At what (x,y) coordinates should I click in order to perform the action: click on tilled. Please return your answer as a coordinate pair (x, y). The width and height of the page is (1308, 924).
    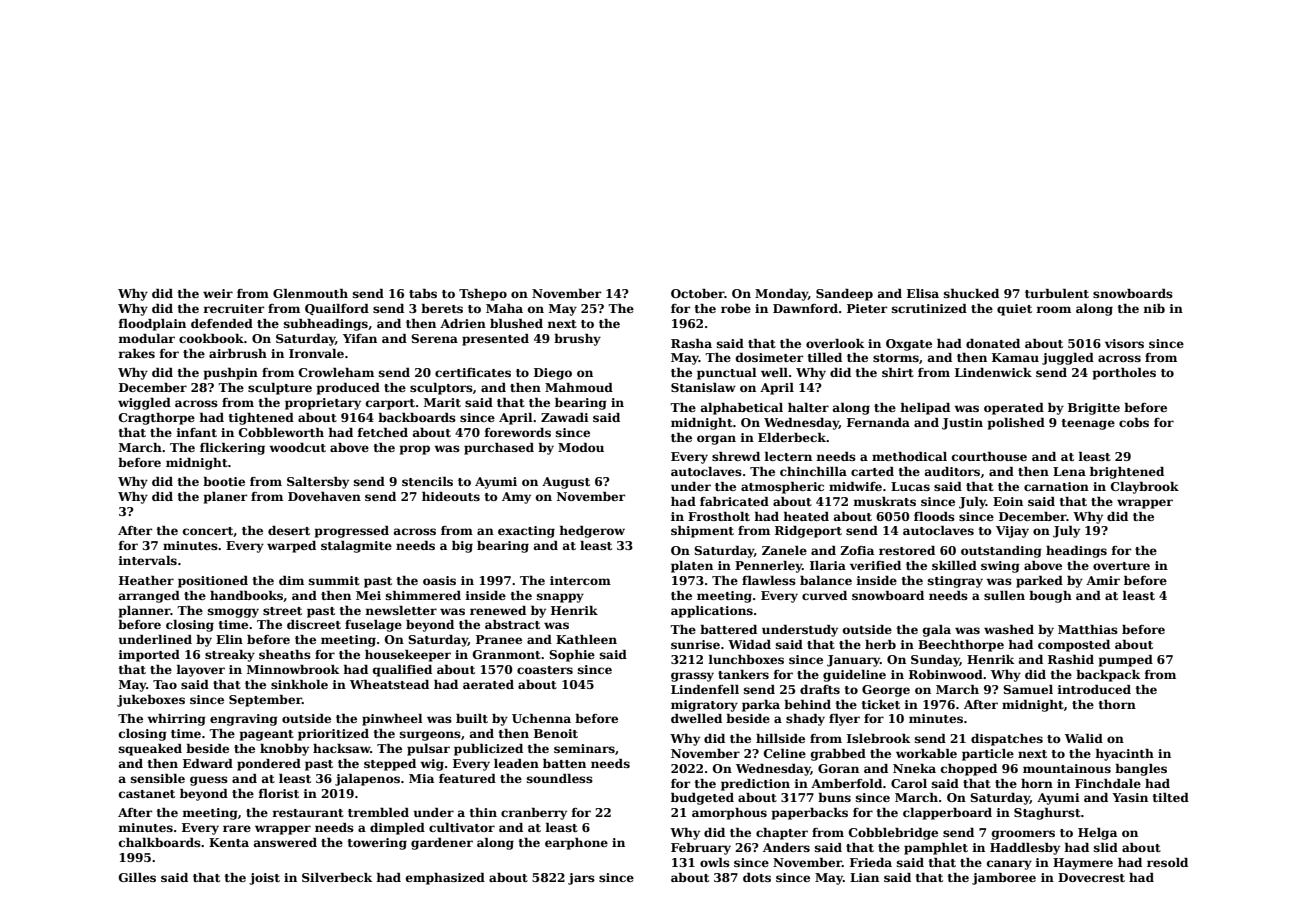
    Looking at the image, I should click on (825, 357).
